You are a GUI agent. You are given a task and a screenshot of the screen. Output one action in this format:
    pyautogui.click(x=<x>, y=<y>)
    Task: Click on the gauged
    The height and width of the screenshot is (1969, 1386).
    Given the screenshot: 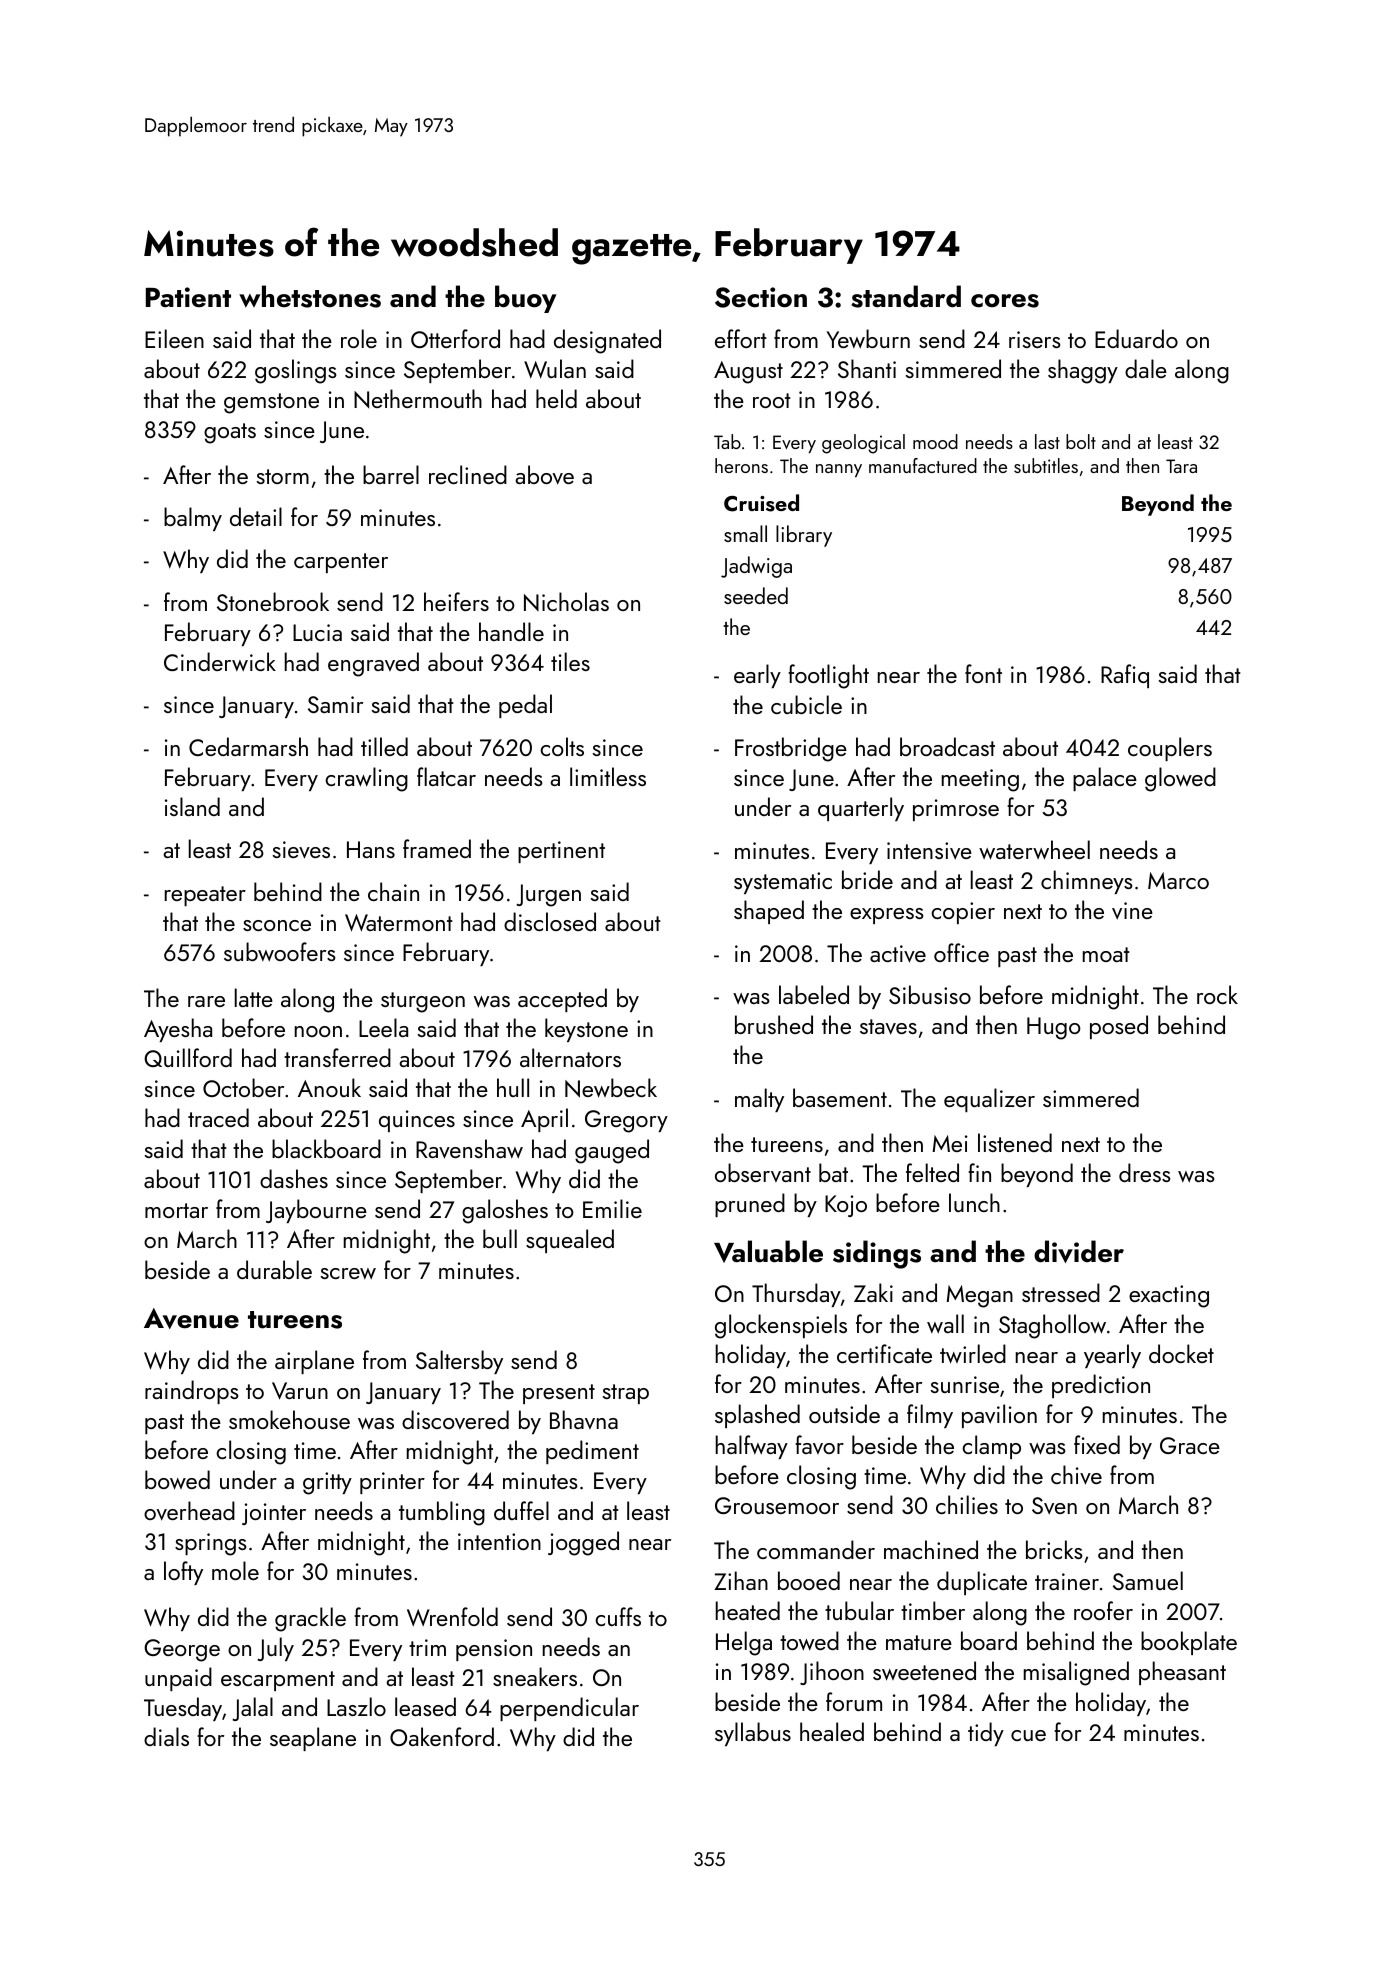 What is the action you would take?
    pyautogui.click(x=612, y=1151)
